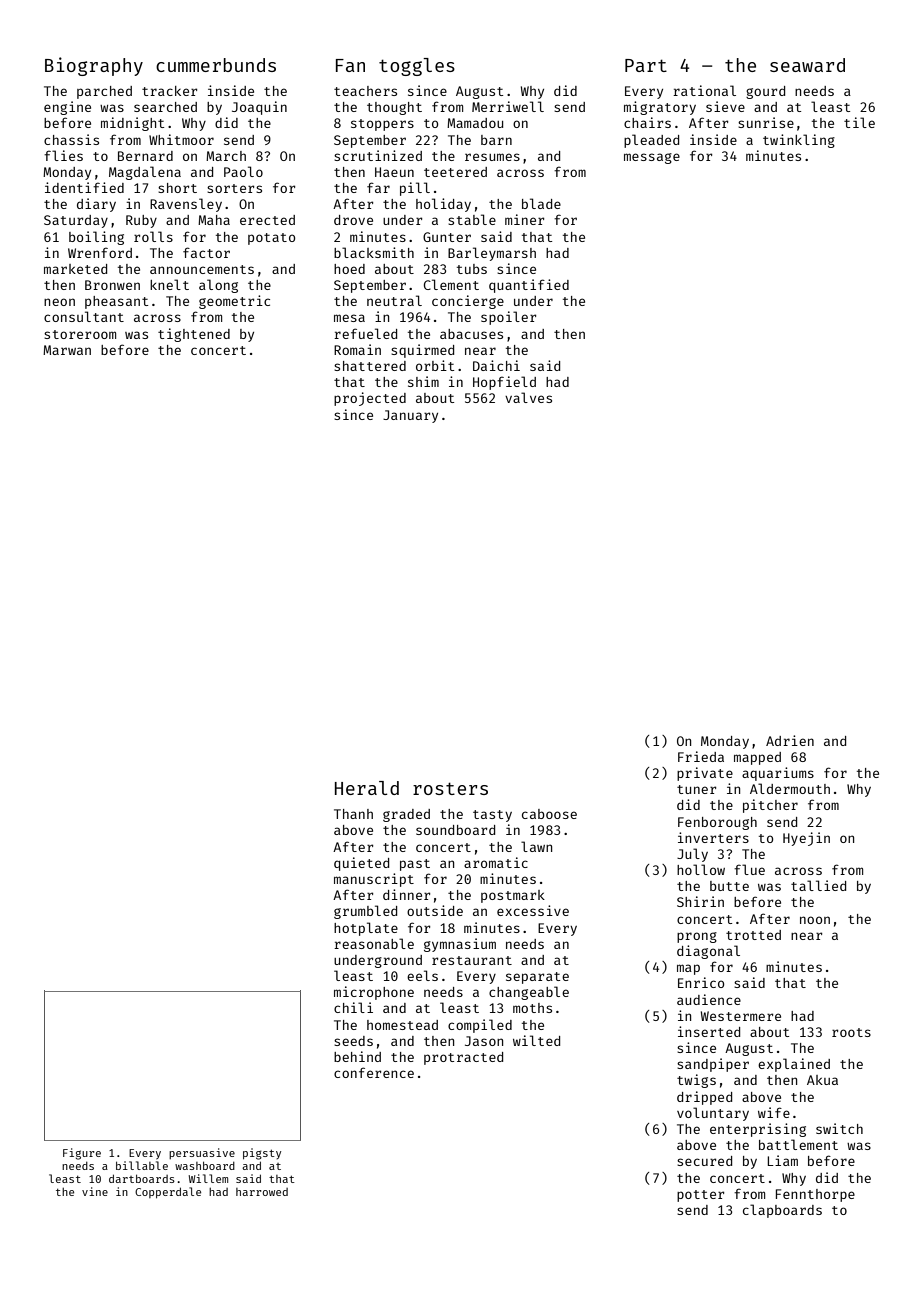  I want to click on pitcher, so click(770, 806).
